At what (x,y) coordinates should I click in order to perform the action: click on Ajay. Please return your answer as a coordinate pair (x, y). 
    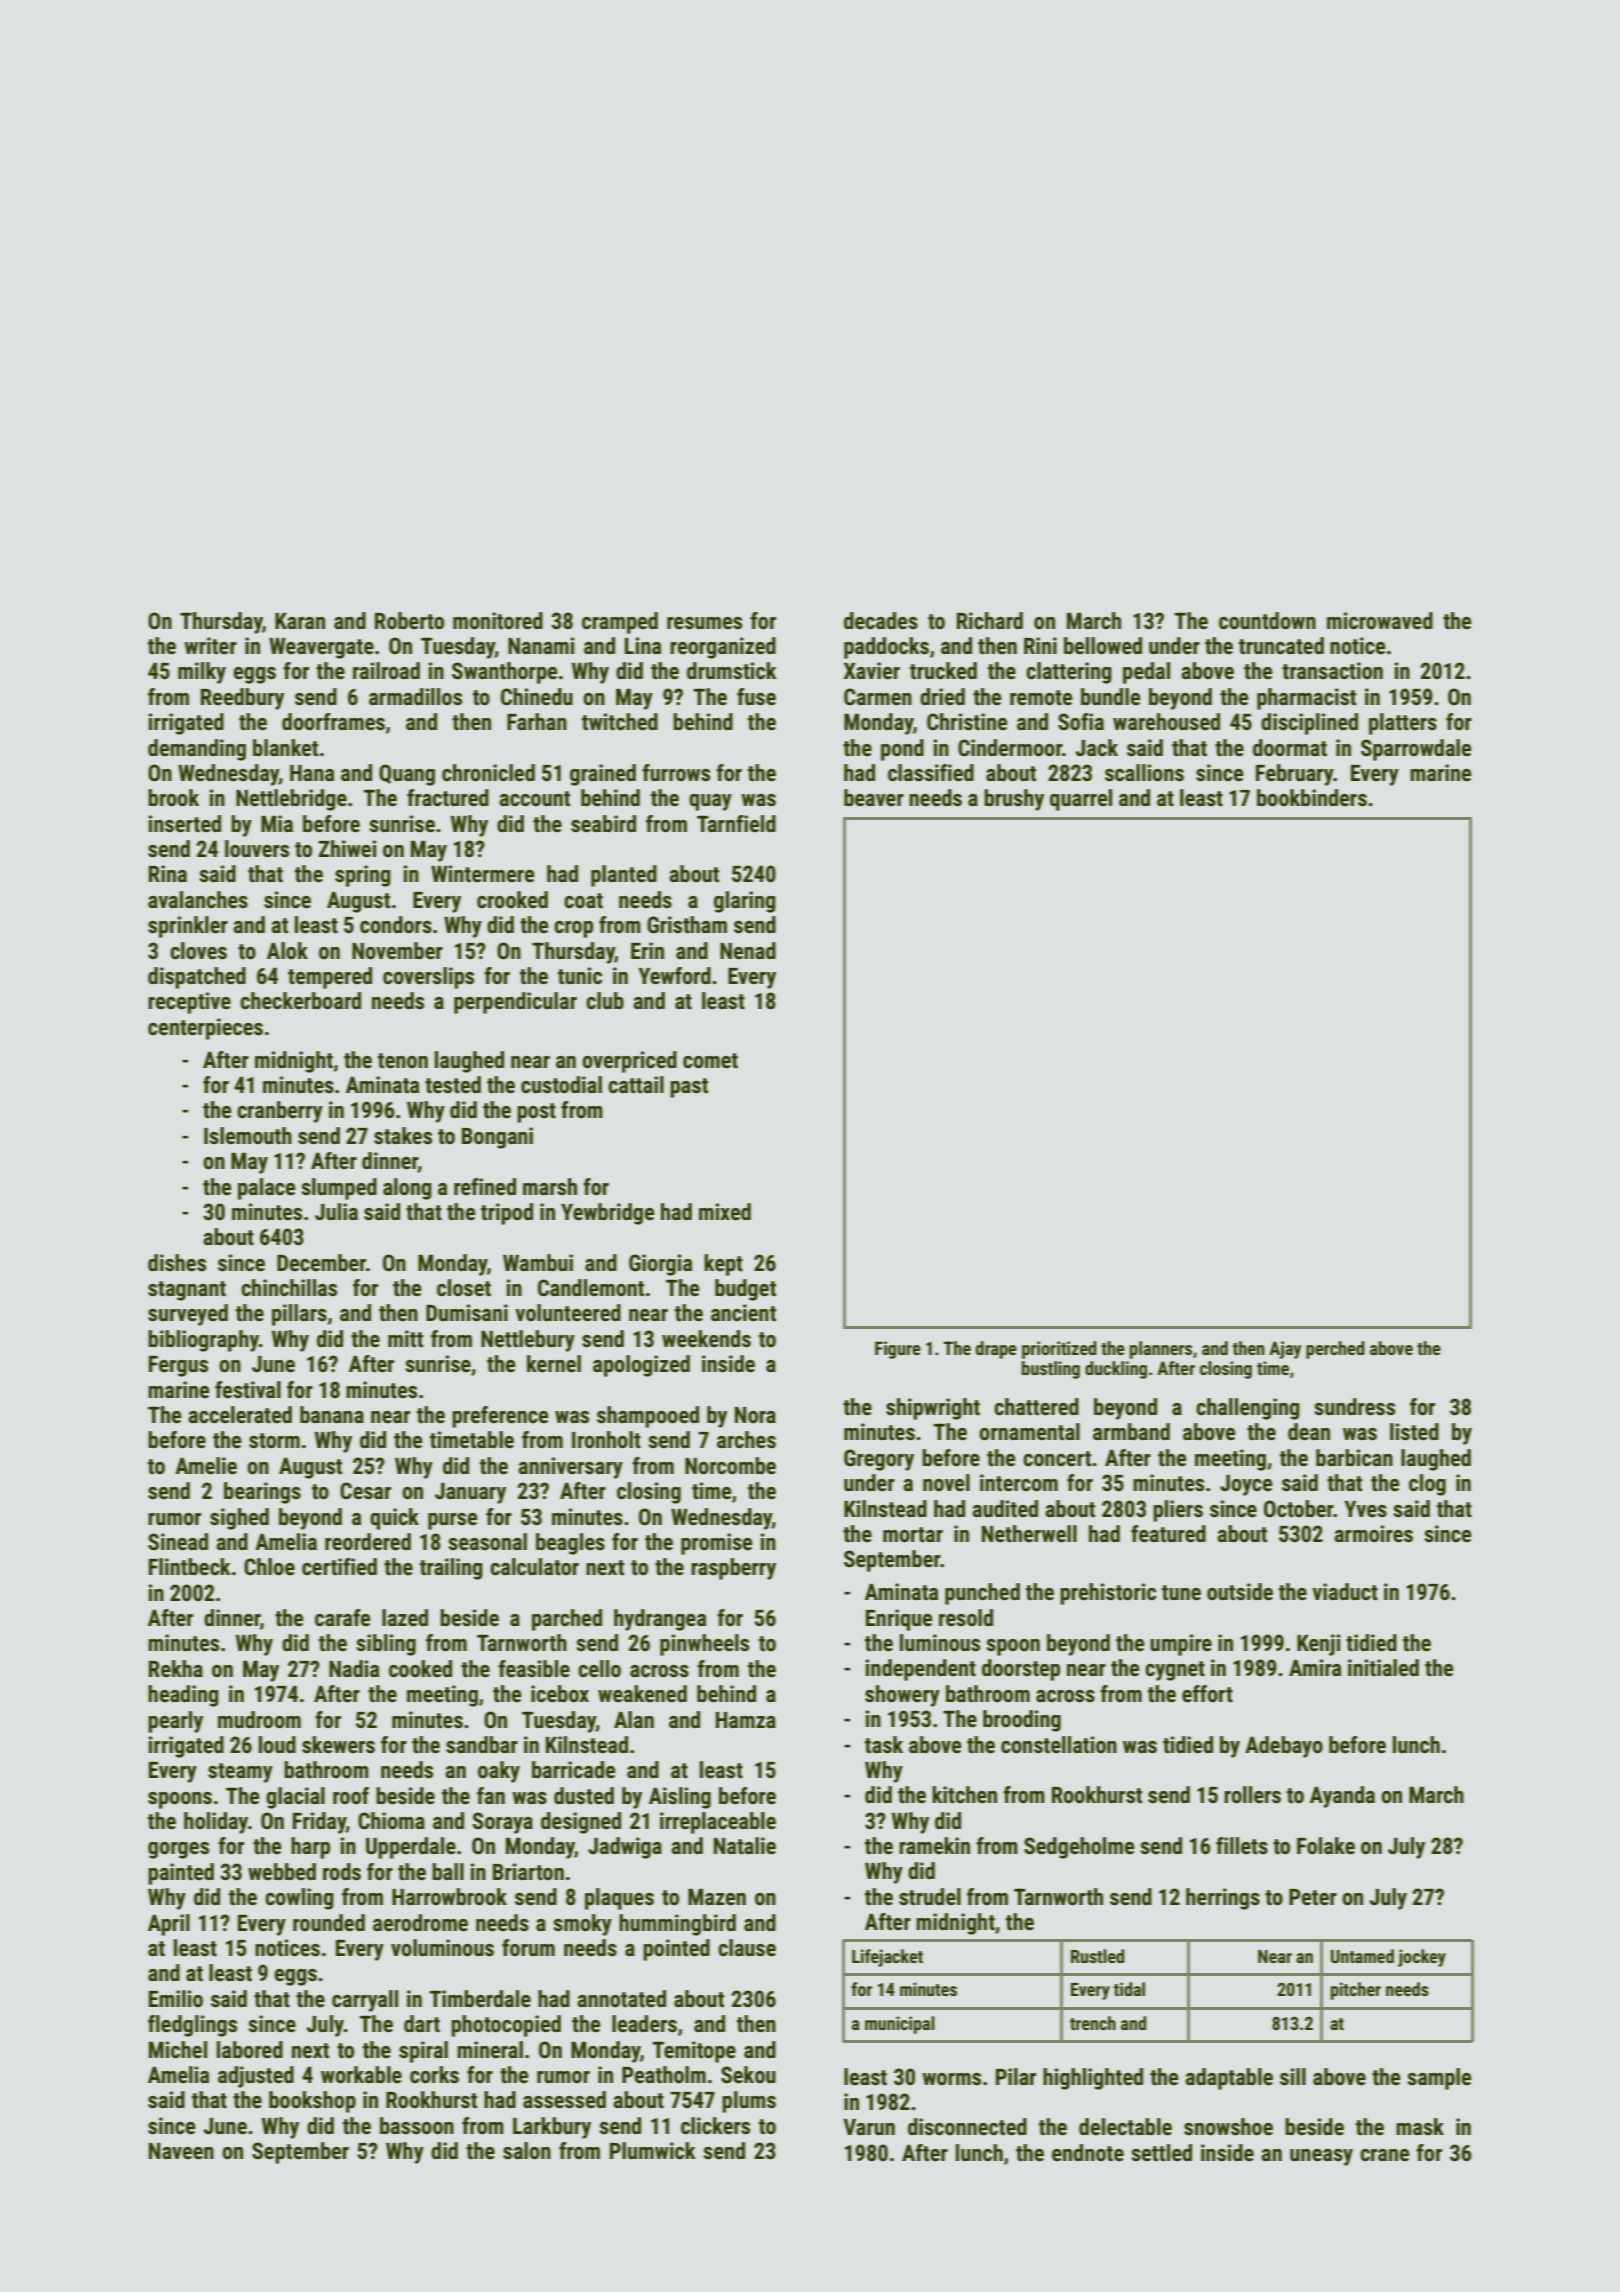
    Looking at the image, I should click on (1285, 1350).
